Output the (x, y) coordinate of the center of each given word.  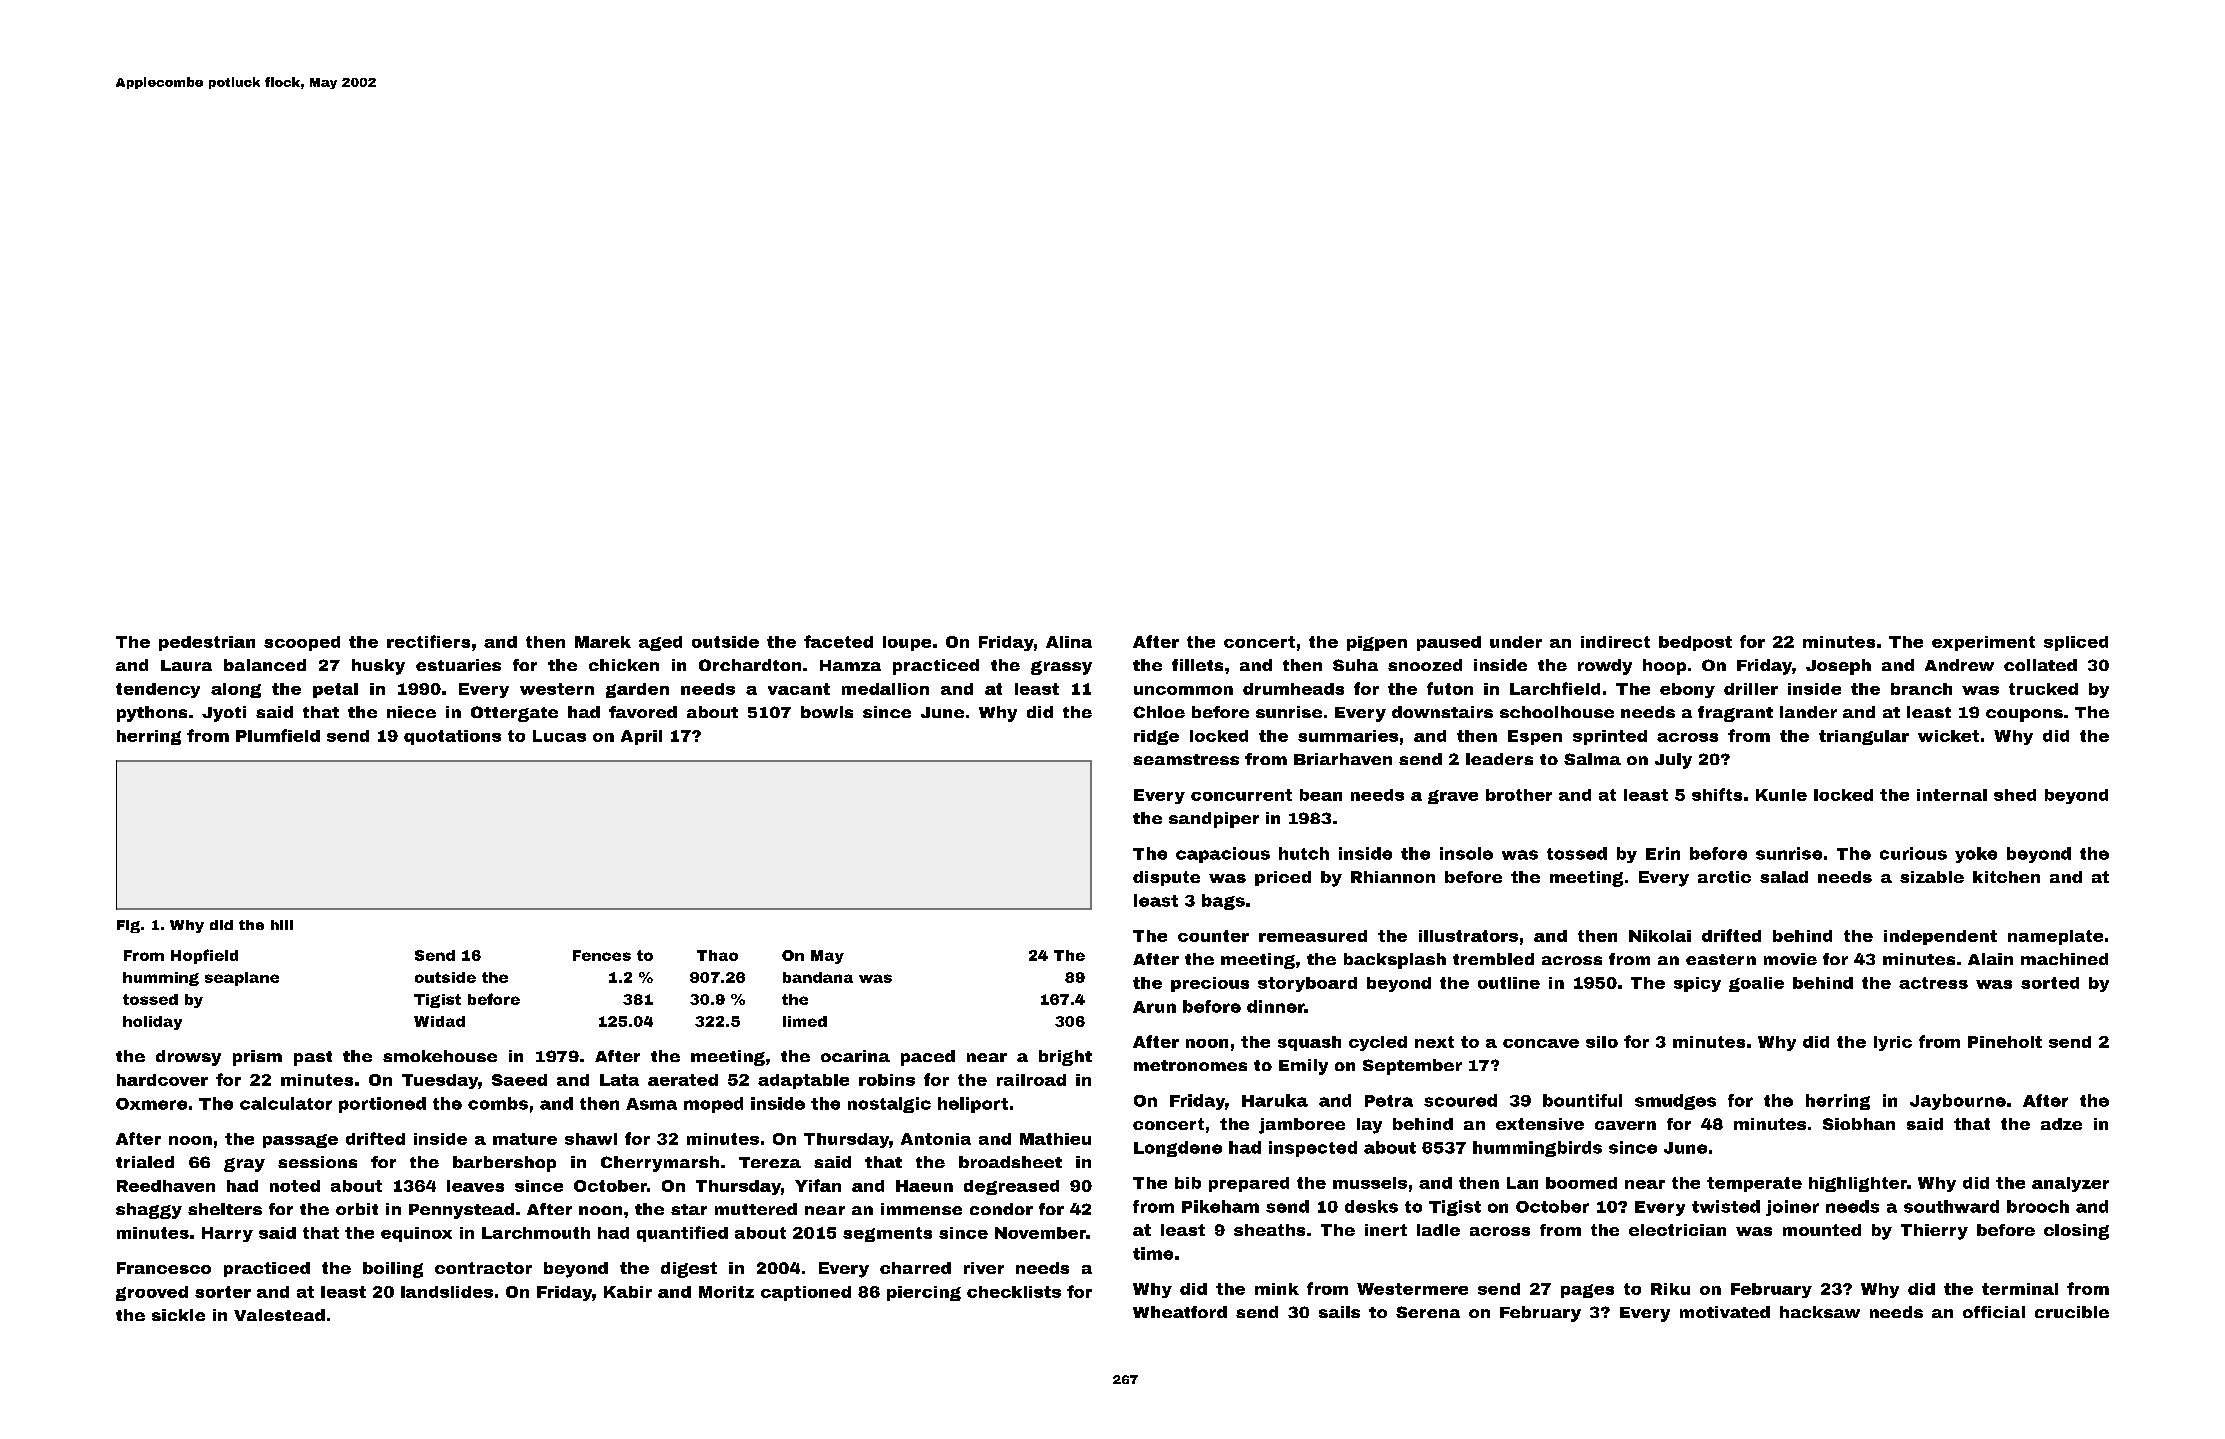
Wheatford (1180, 1312)
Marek (603, 642)
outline (1509, 983)
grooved (152, 1293)
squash (1309, 1043)
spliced (2076, 643)
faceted (838, 641)
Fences (602, 955)
